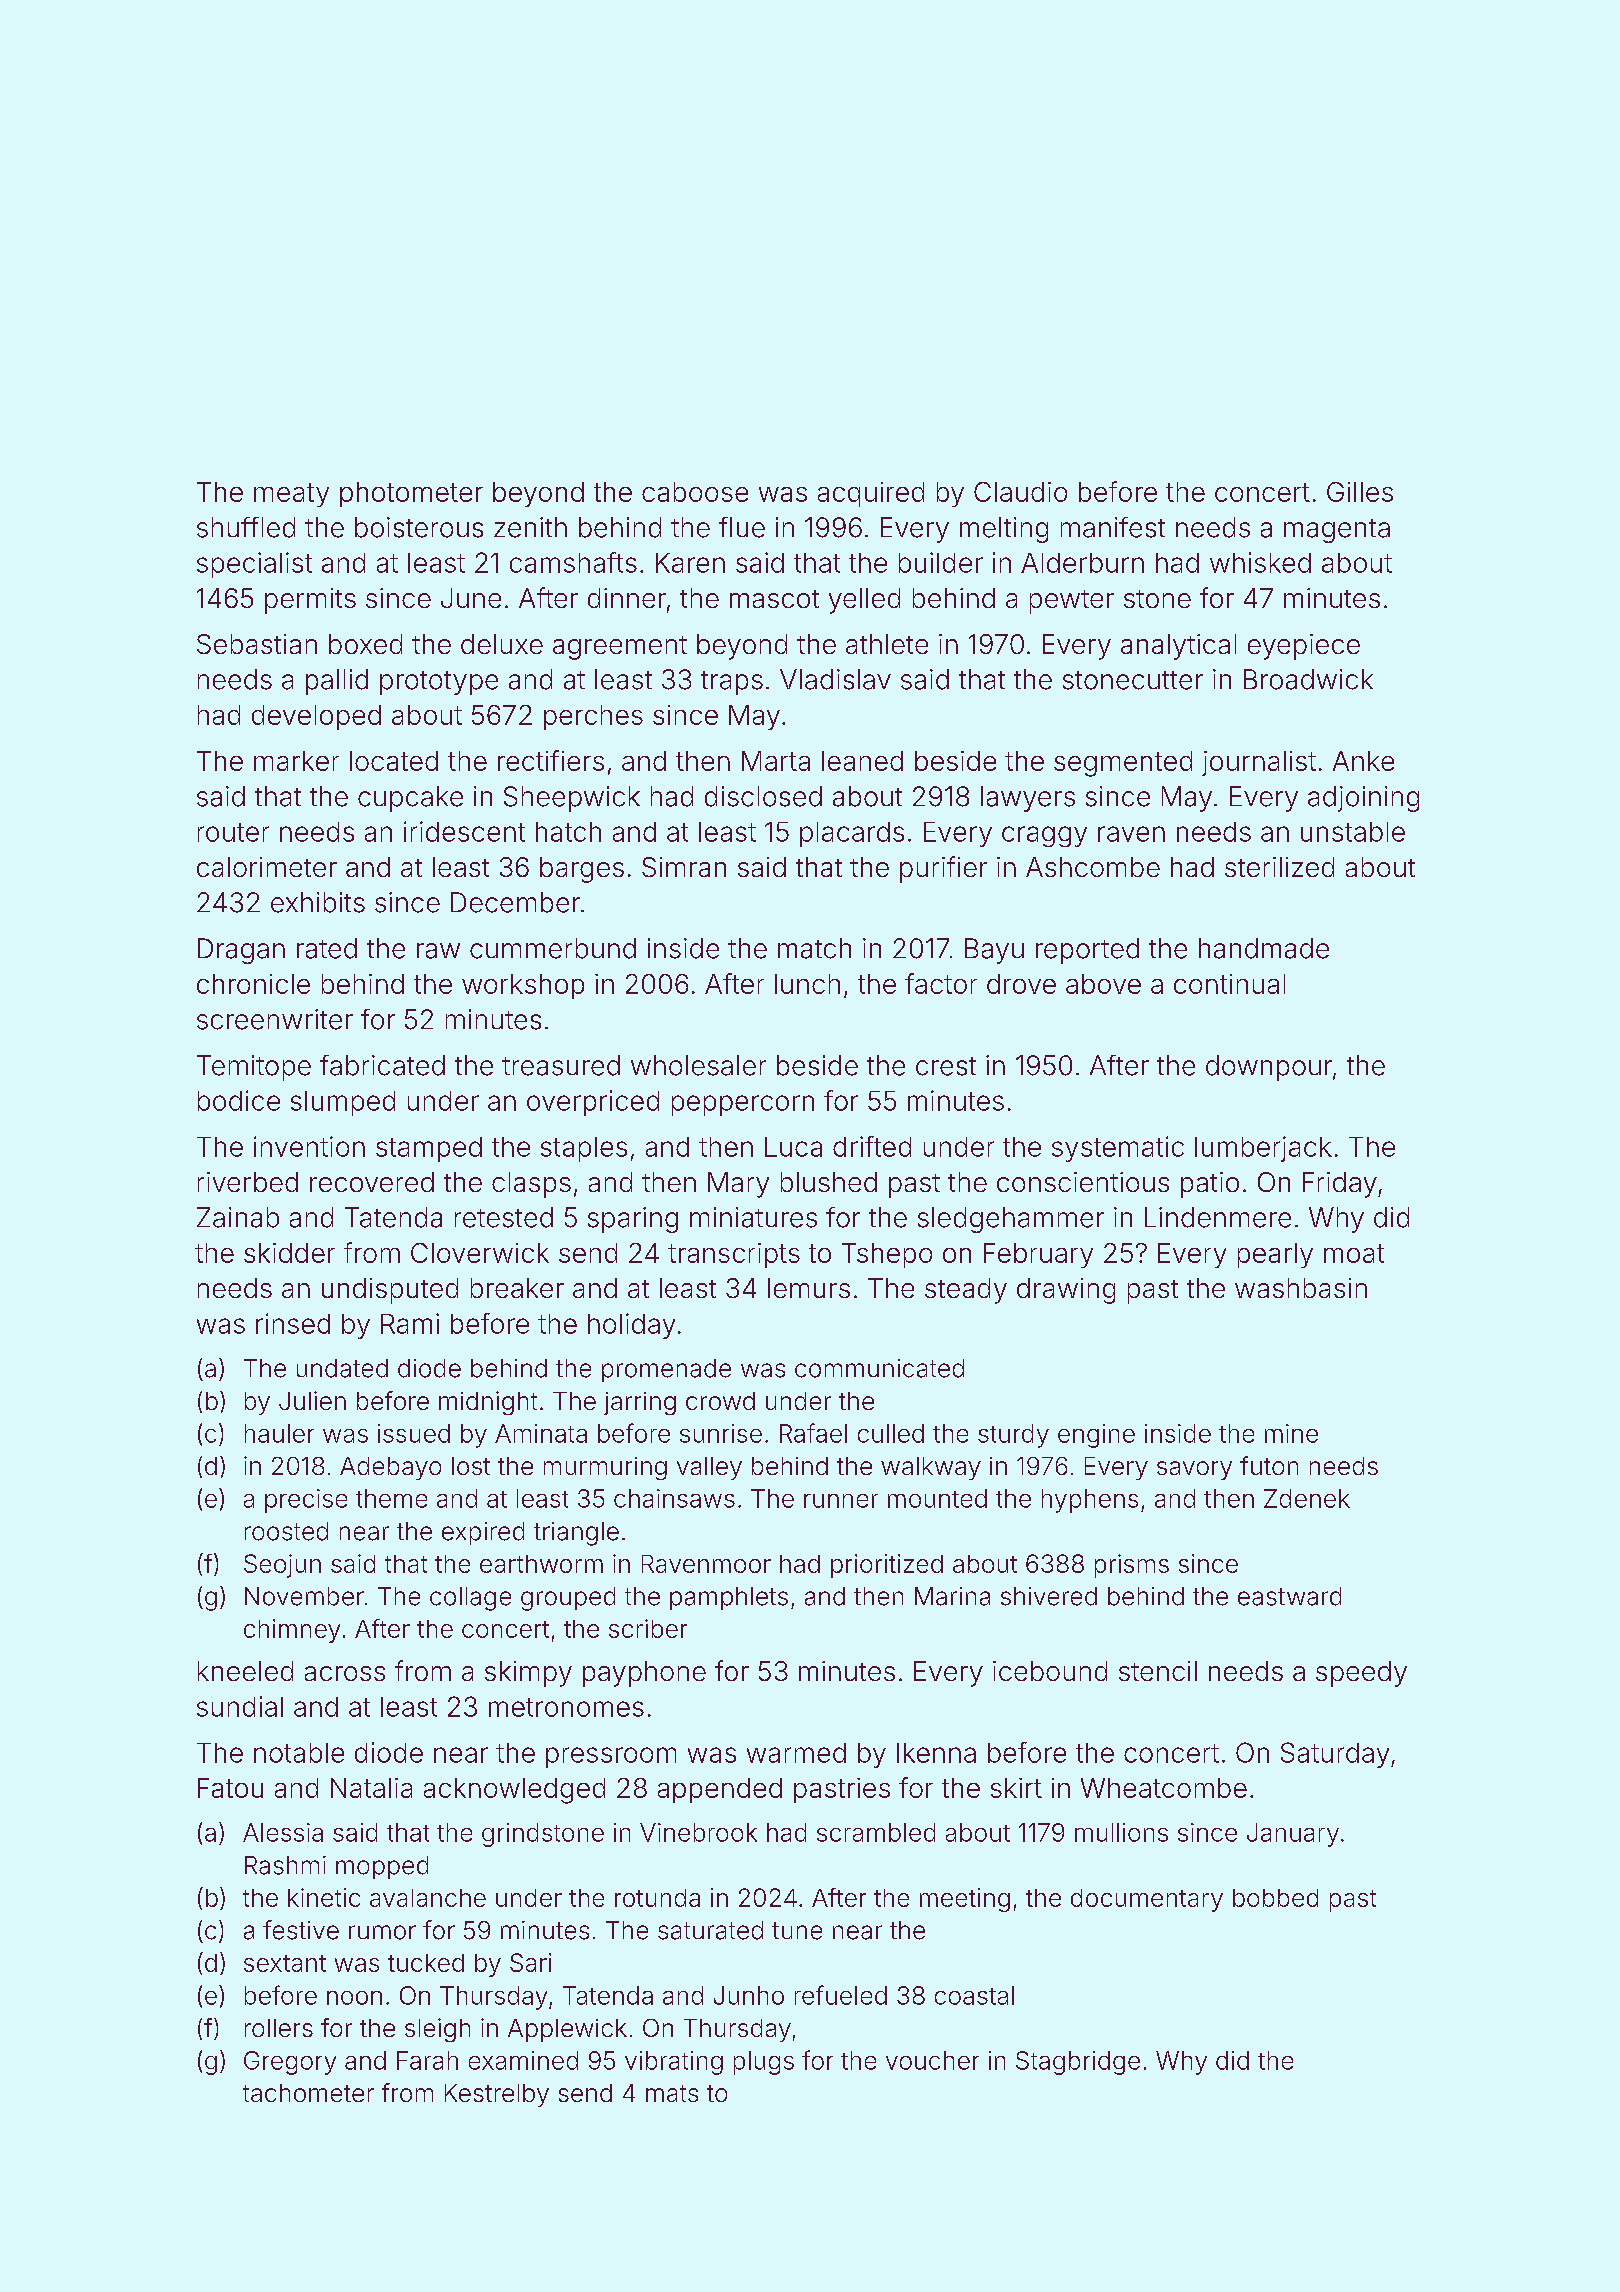 The width and height of the screenshot is (1620, 2292). I want to click on acquired, so click(871, 494).
